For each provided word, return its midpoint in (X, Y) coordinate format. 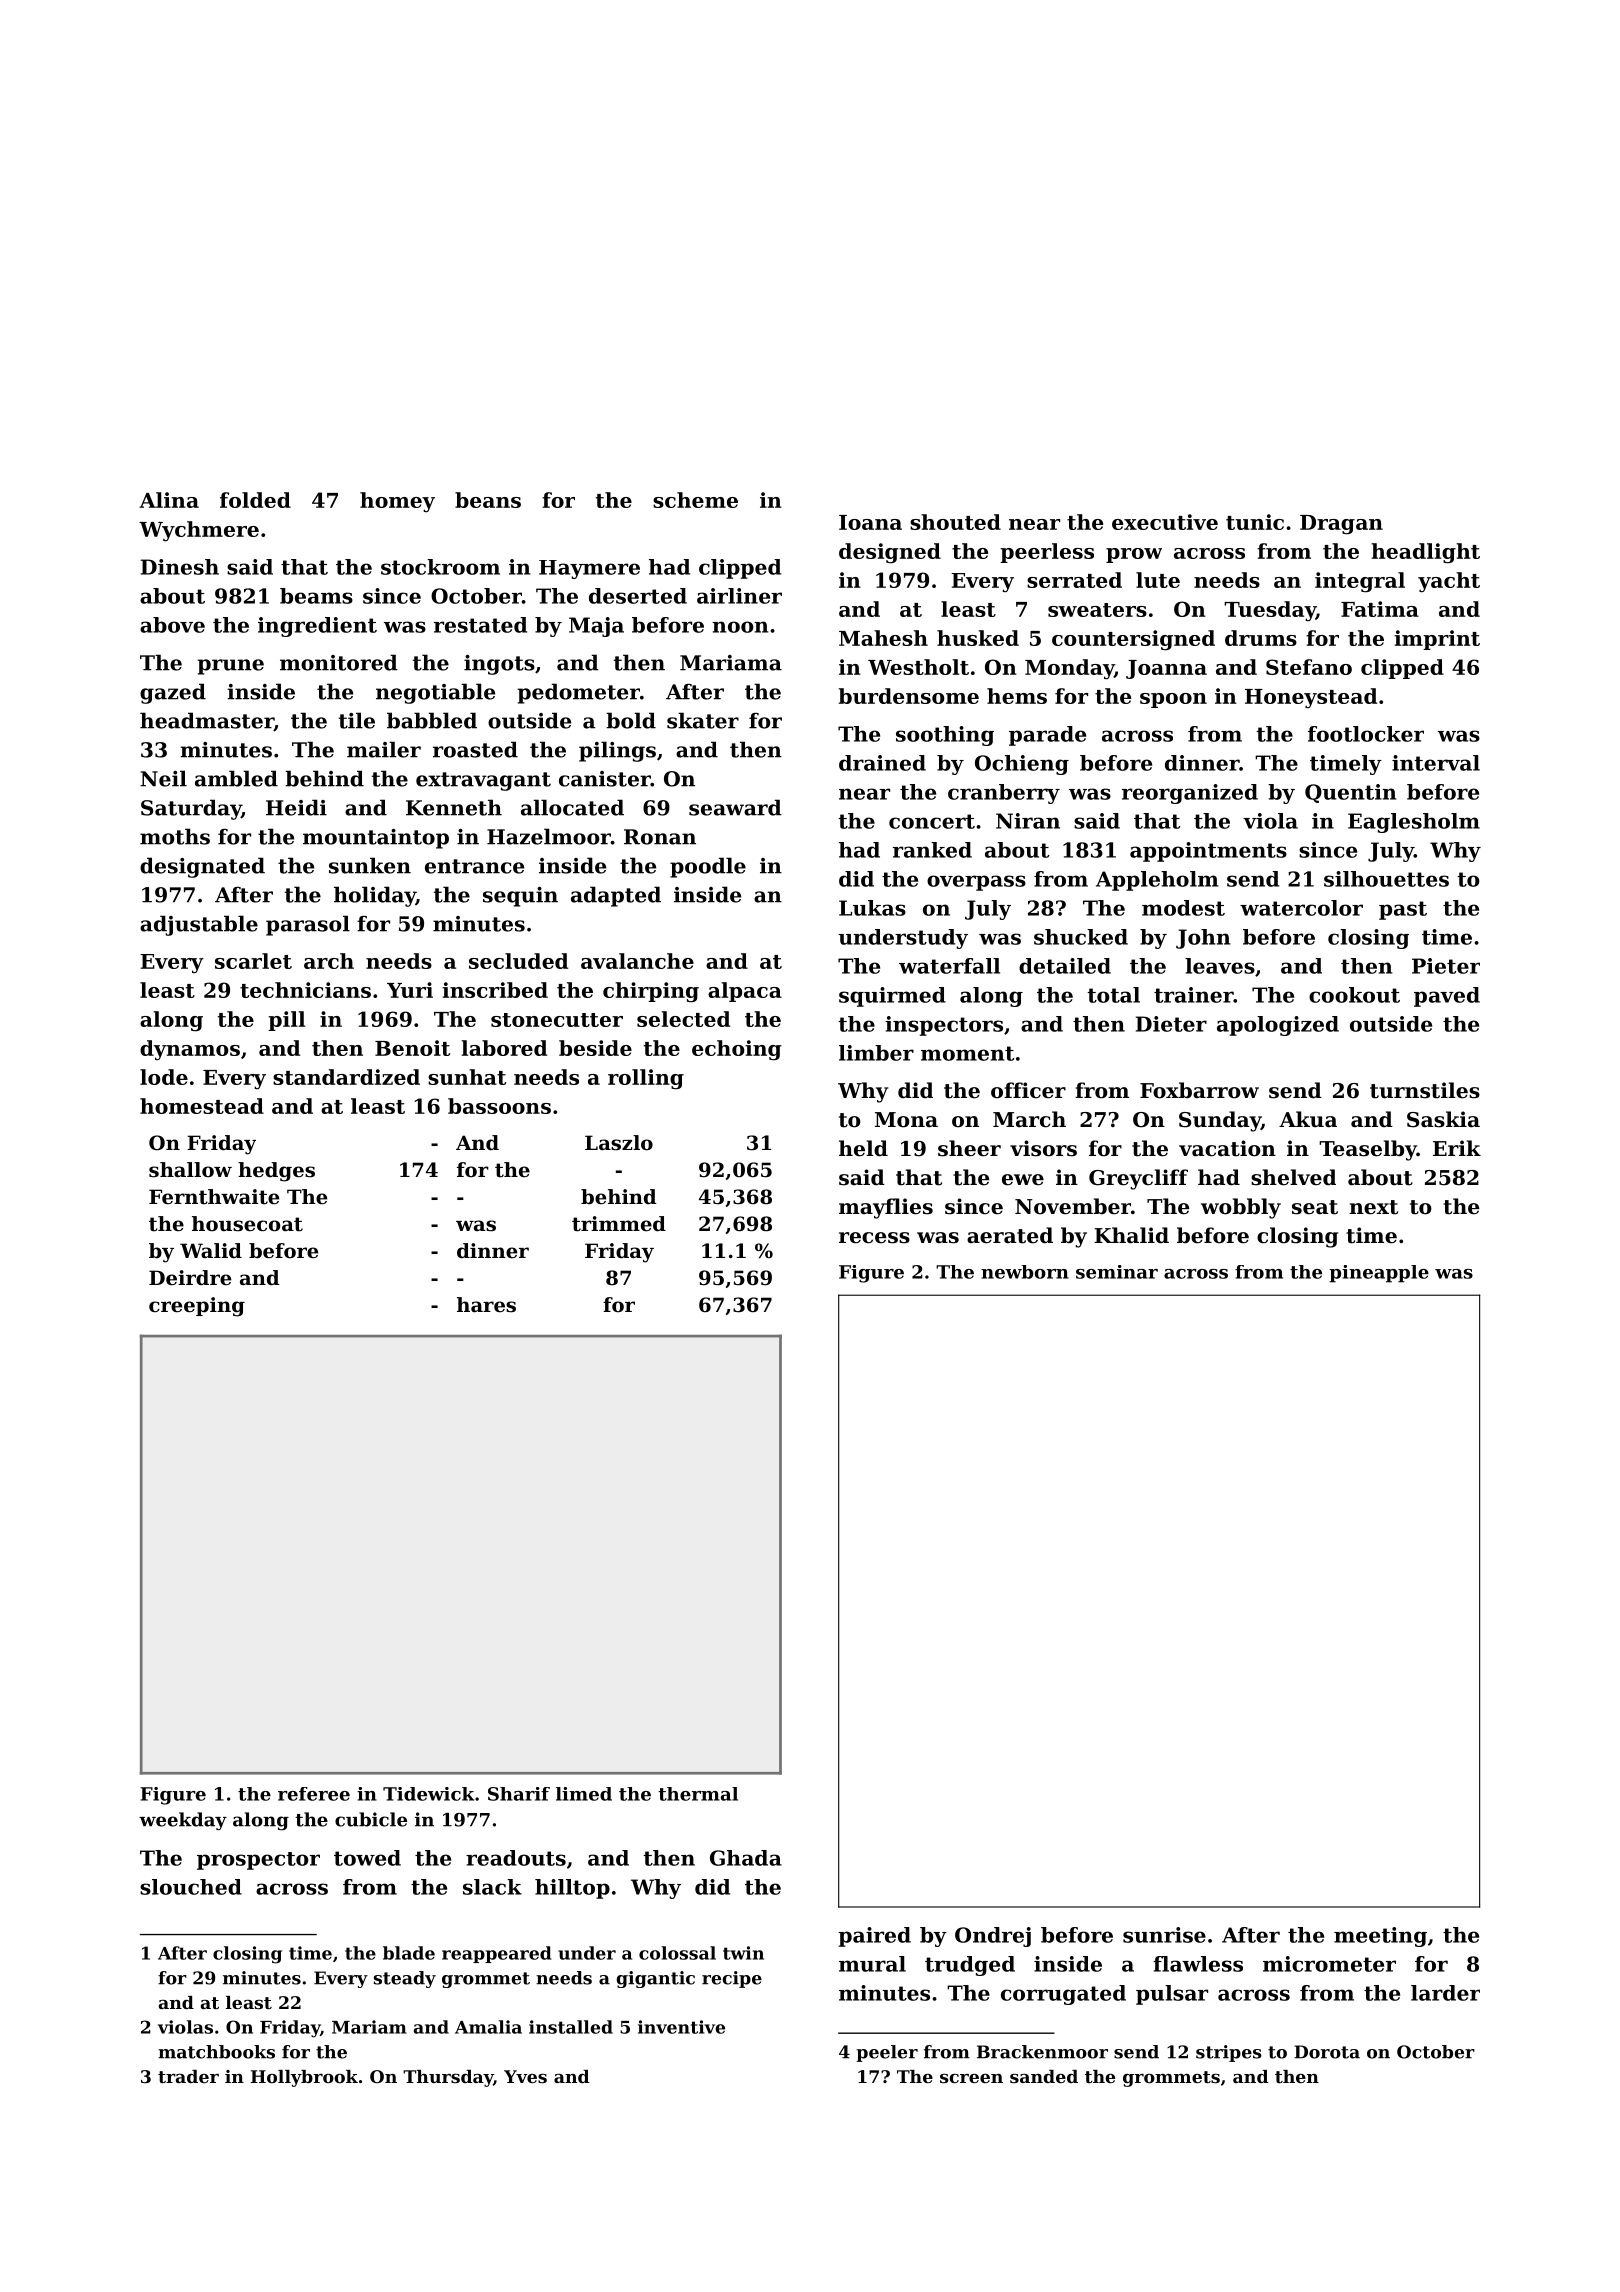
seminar (1117, 1272)
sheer (969, 1148)
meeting (1380, 1937)
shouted (955, 522)
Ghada (746, 1858)
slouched (191, 1887)
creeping (197, 1307)
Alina (169, 500)
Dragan (1341, 525)
